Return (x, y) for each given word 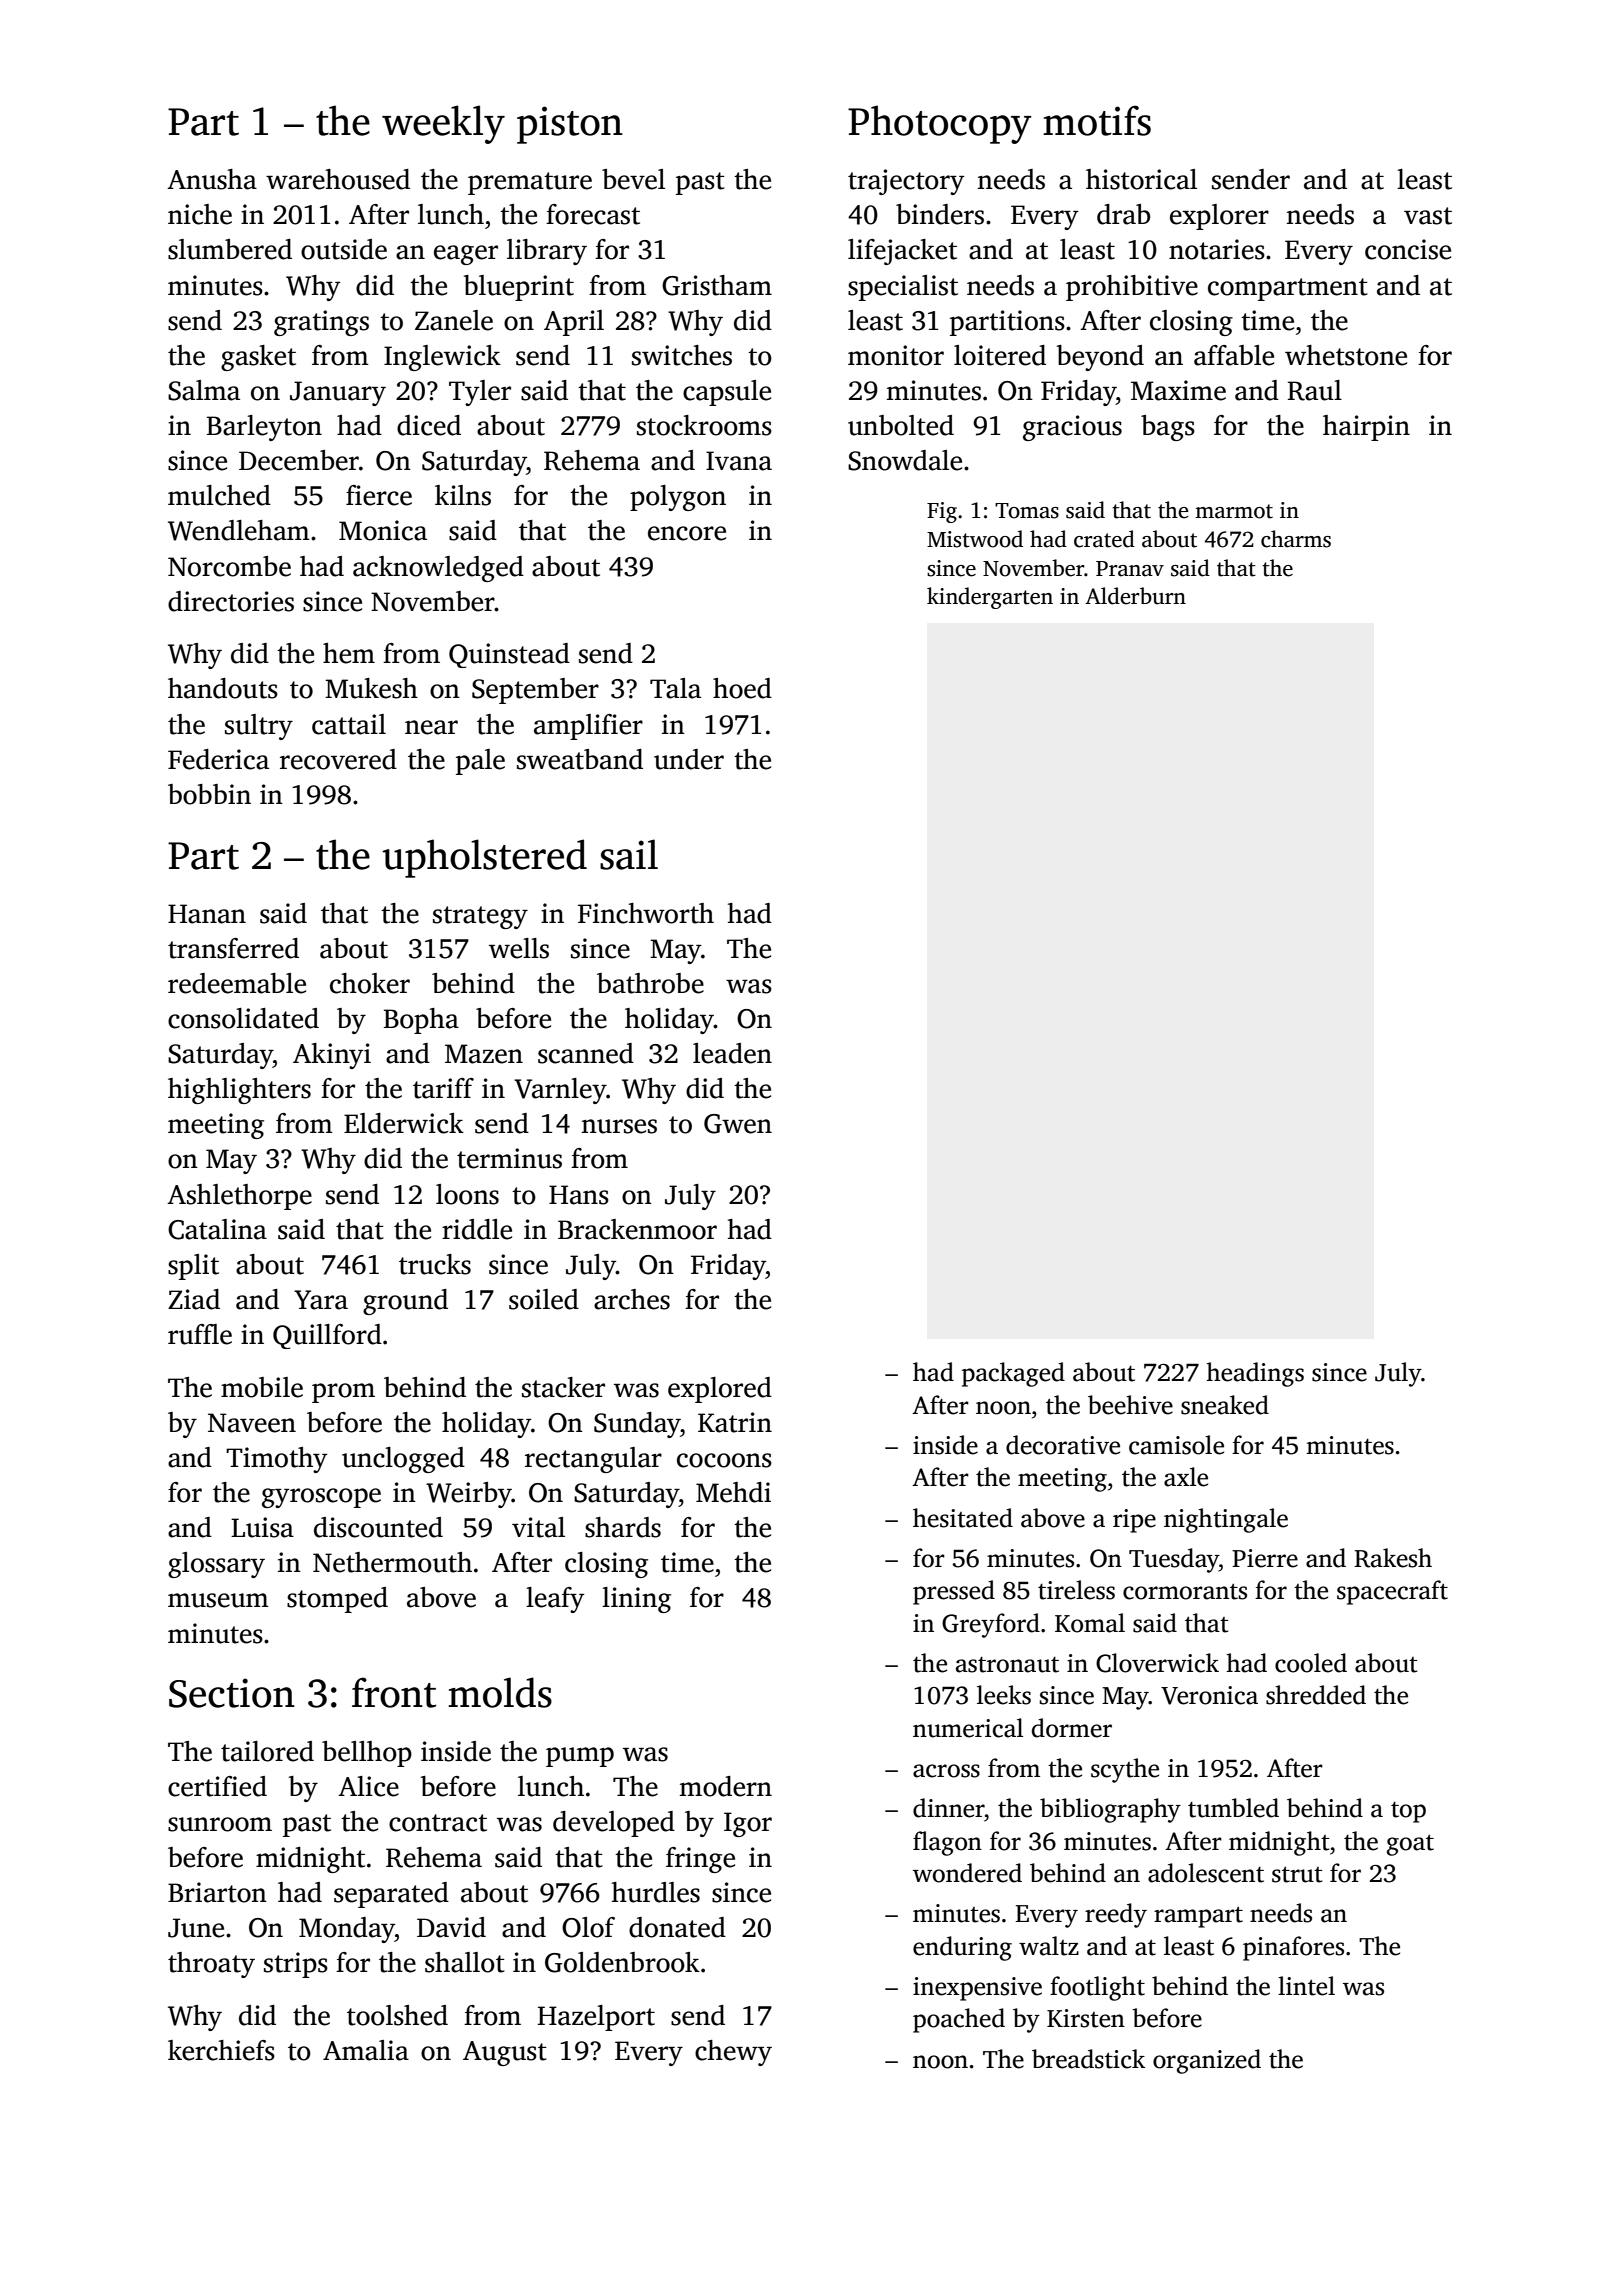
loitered (1000, 355)
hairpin (1366, 428)
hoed (742, 688)
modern (726, 1786)
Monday (347, 1930)
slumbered (230, 249)
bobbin (209, 794)
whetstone (1346, 355)
